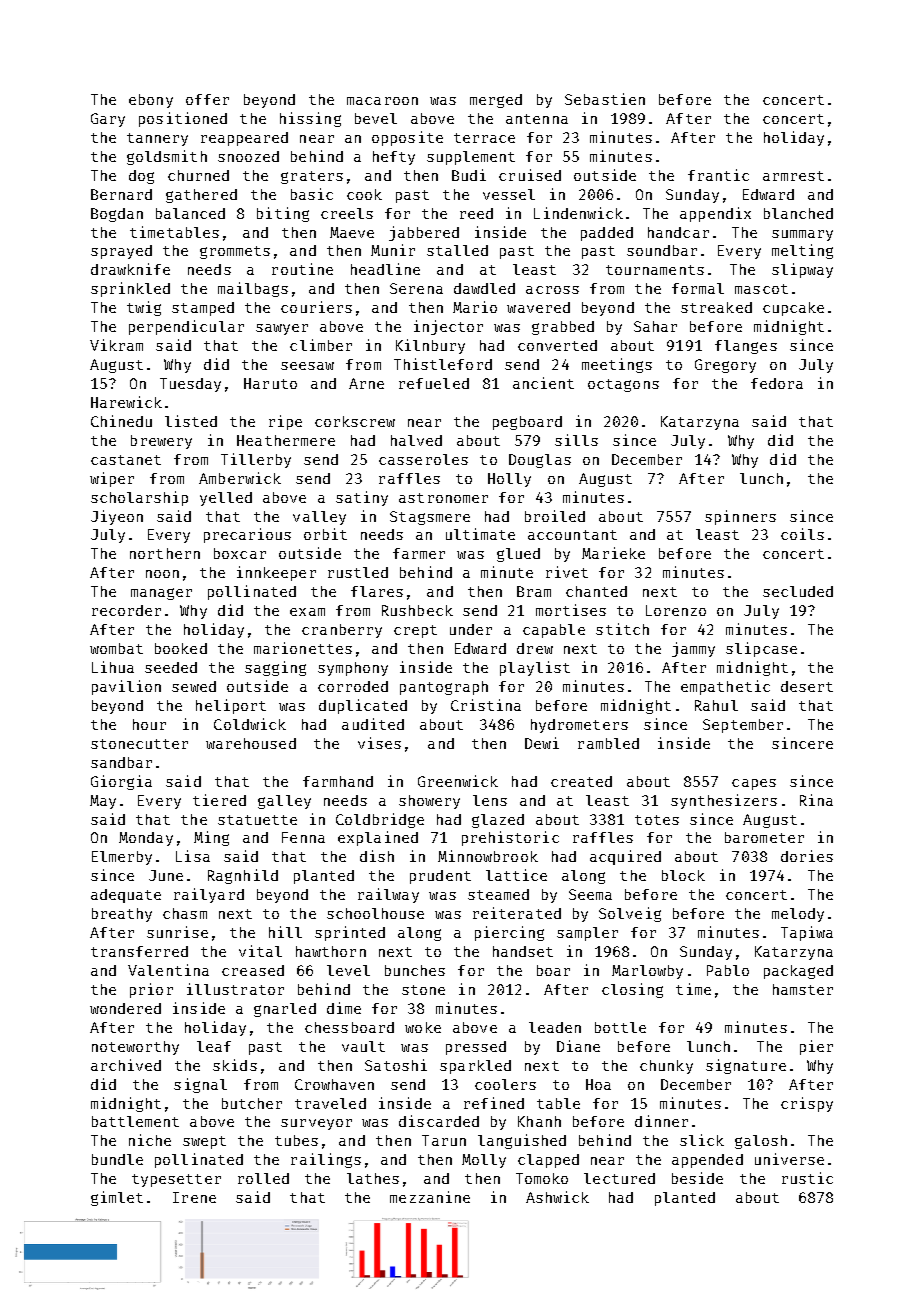 The height and width of the screenshot is (1308, 924). What do you see at coordinates (554, 631) in the screenshot?
I see `capable` at bounding box center [554, 631].
